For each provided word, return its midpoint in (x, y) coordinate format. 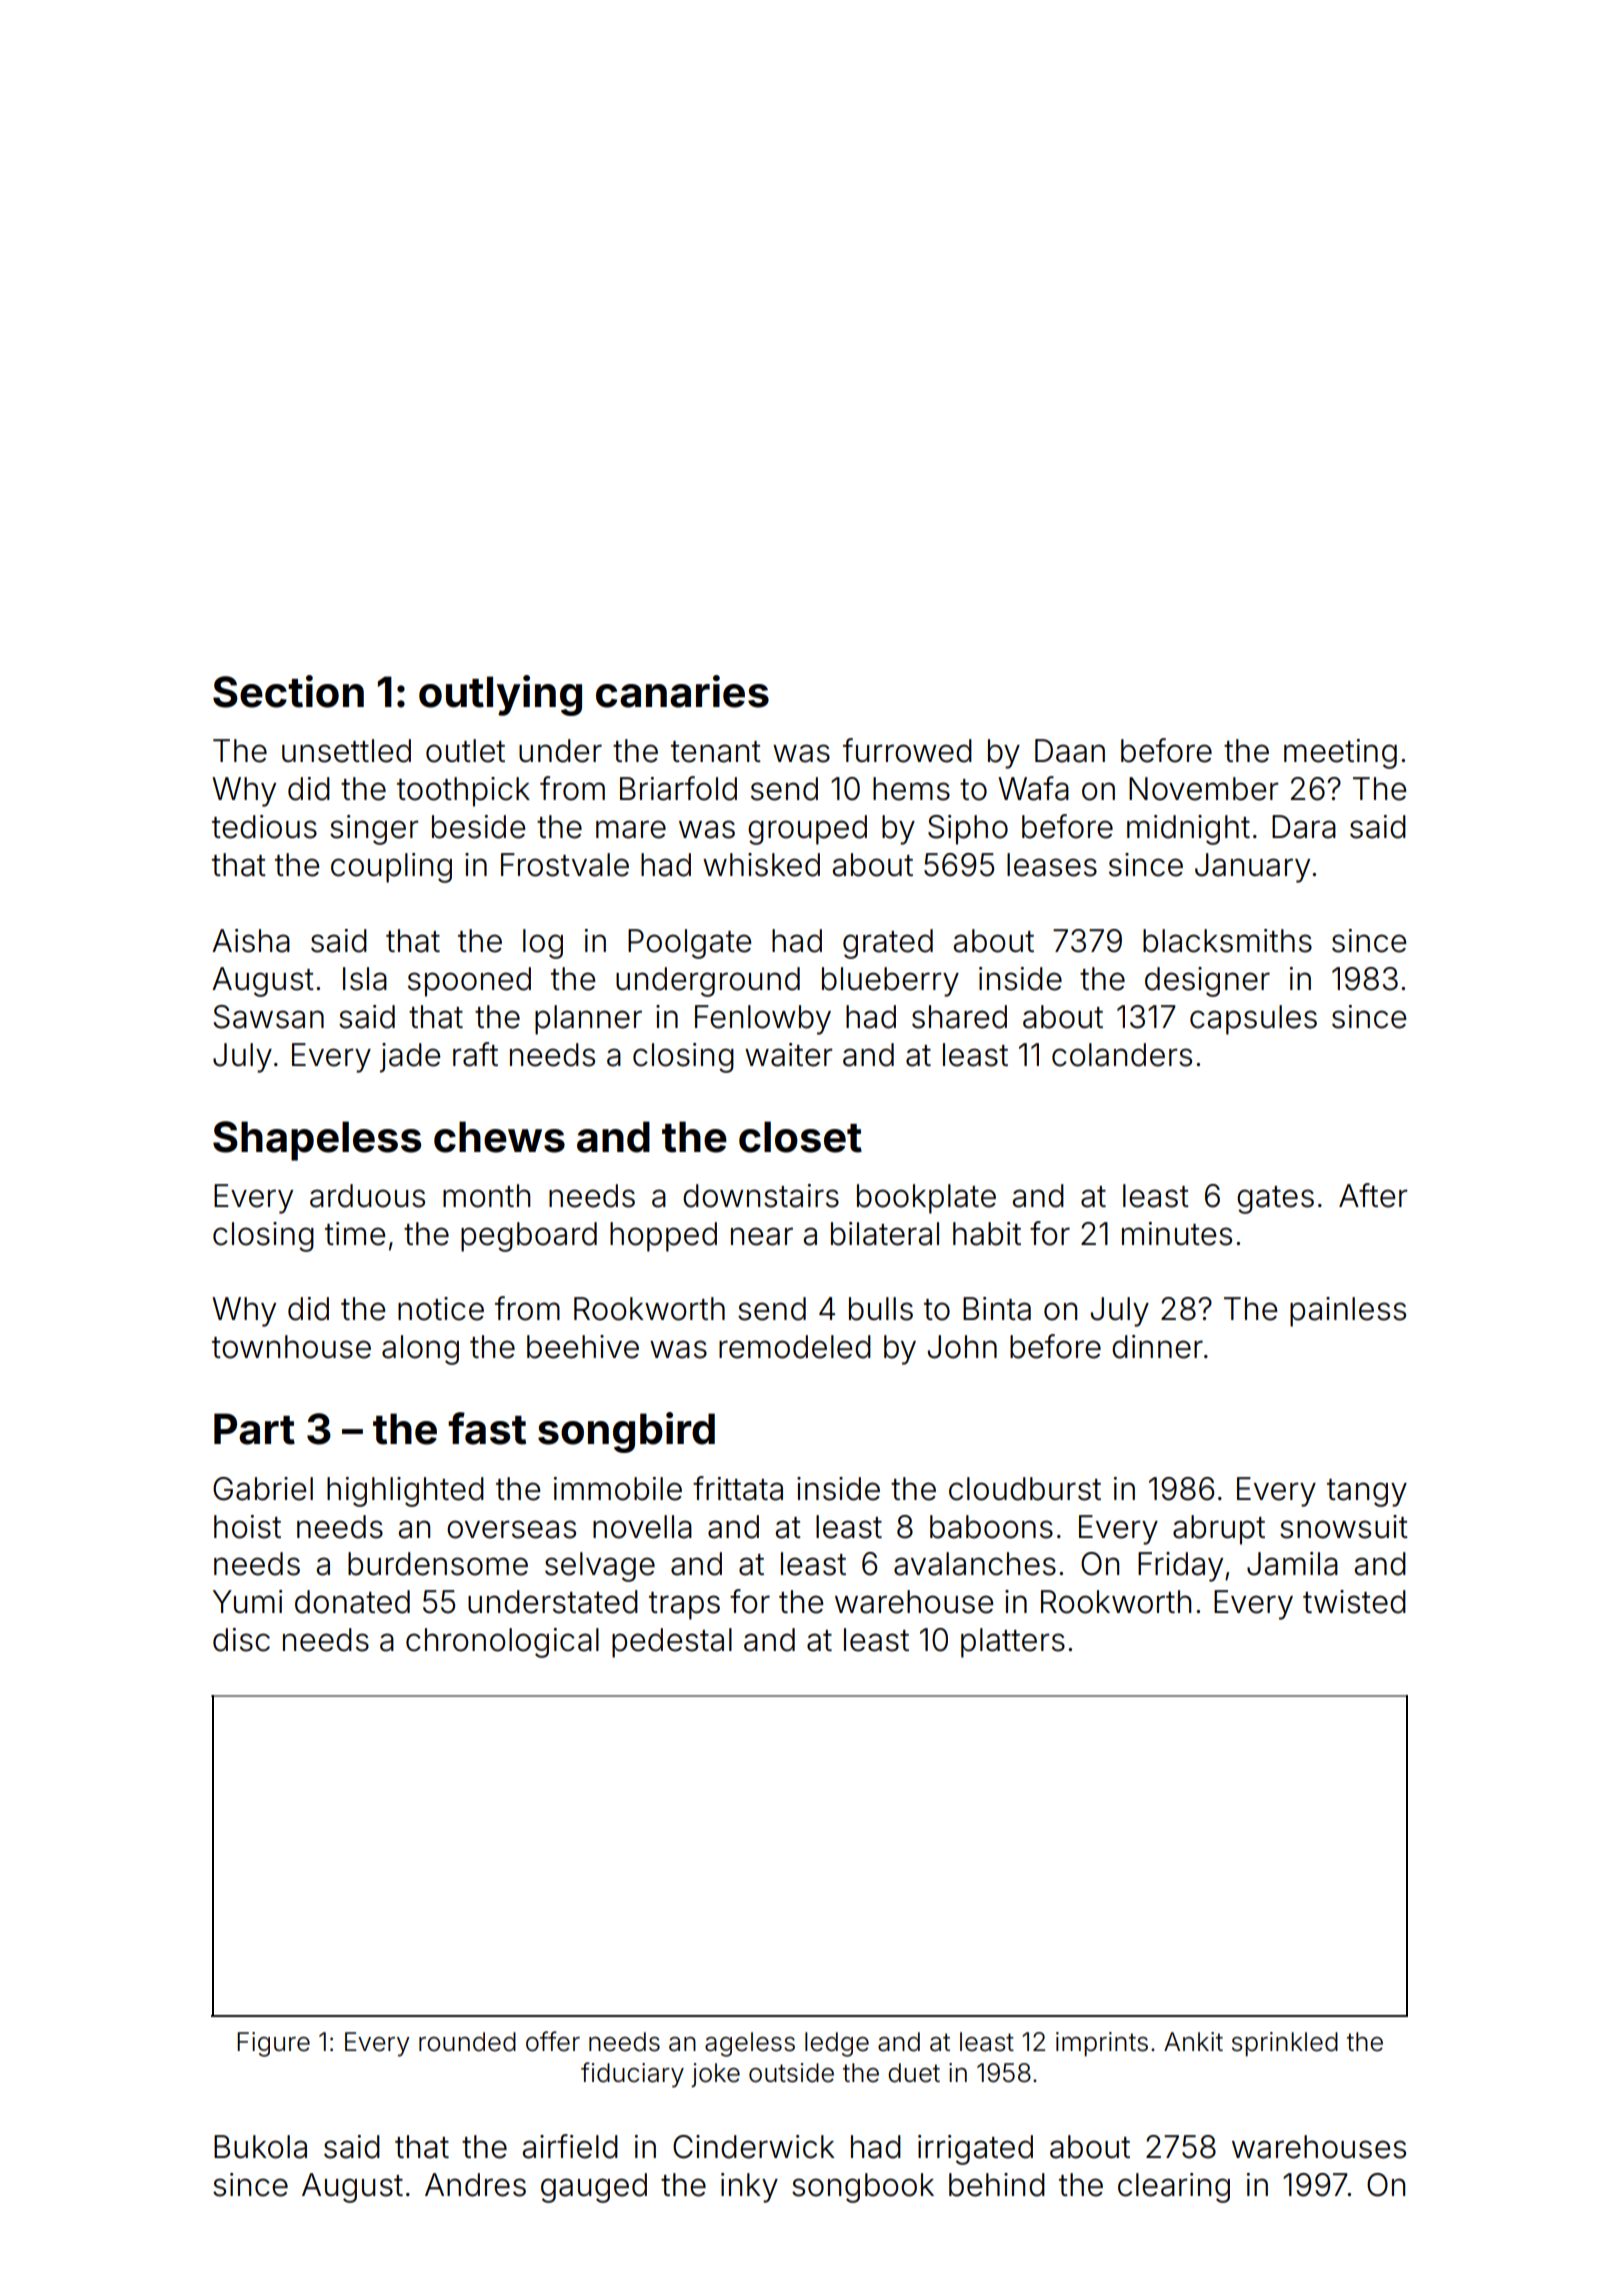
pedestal (672, 1643)
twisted (1354, 1602)
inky (749, 2188)
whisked (761, 865)
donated (352, 1602)
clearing (1174, 2188)
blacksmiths (1227, 941)
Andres (475, 2185)
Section (288, 691)
